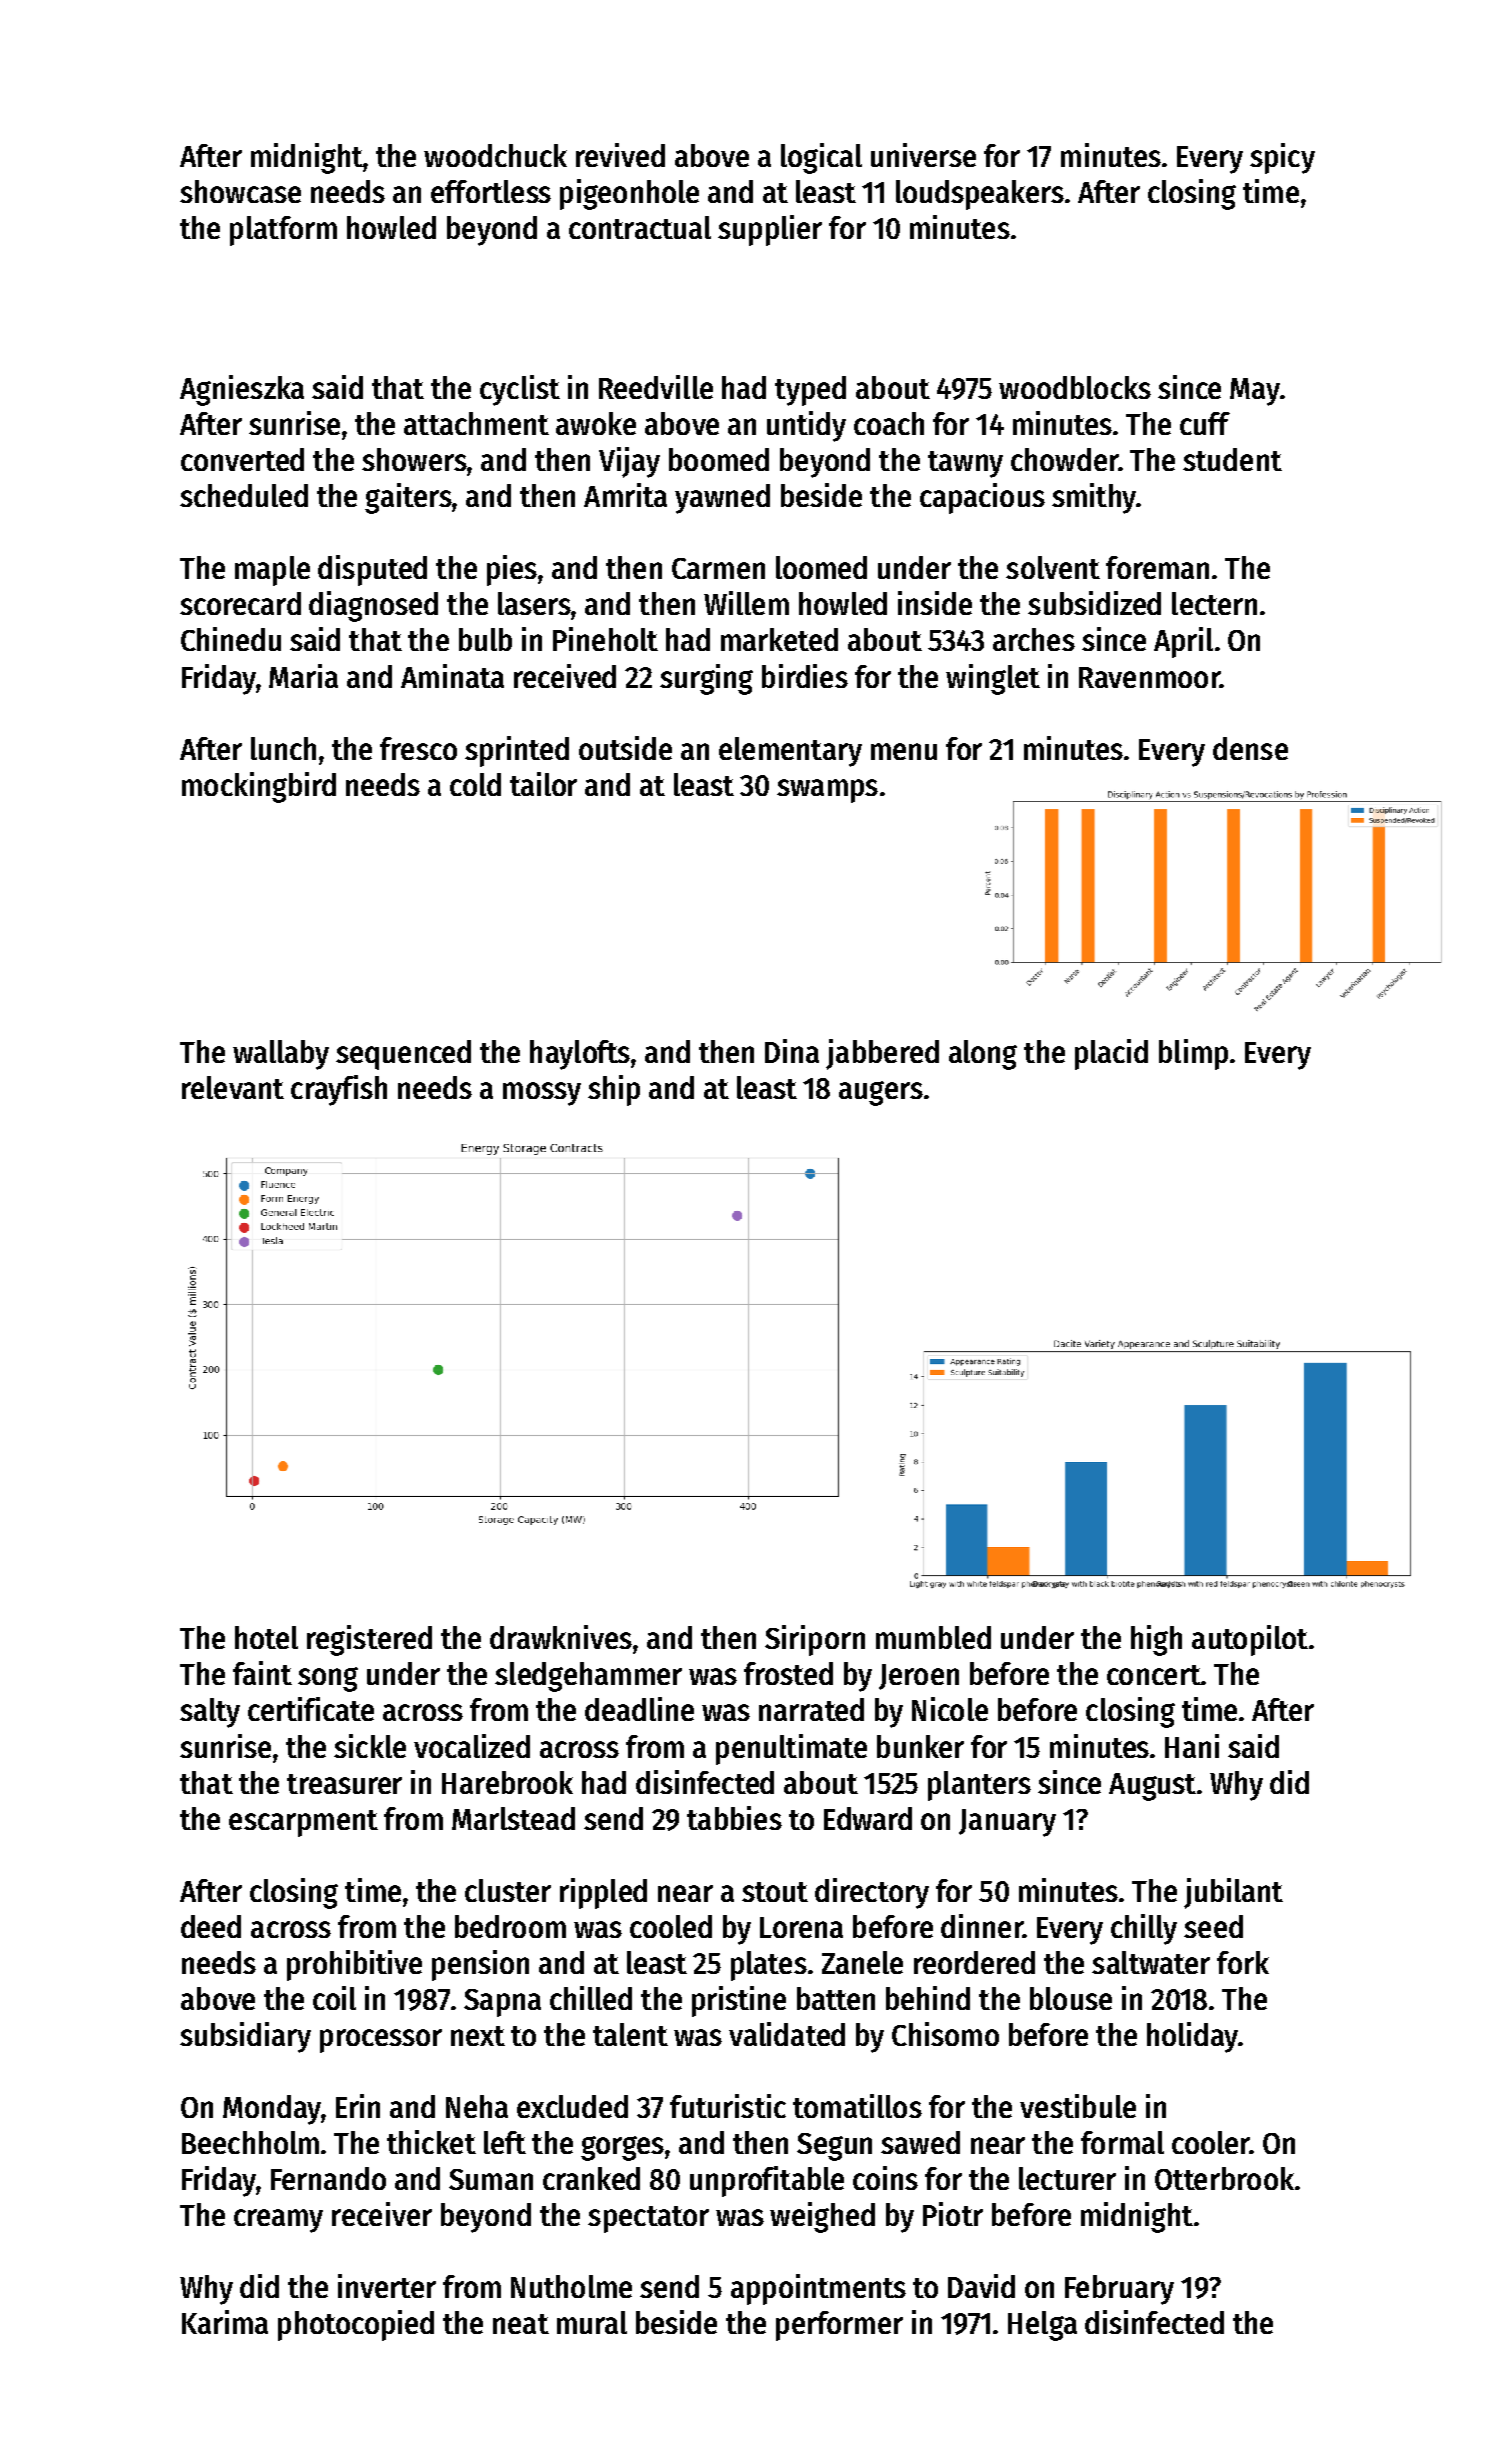 This document has height=2464, width=1496. What do you see at coordinates (592, 2322) in the document?
I see `mural` at bounding box center [592, 2322].
